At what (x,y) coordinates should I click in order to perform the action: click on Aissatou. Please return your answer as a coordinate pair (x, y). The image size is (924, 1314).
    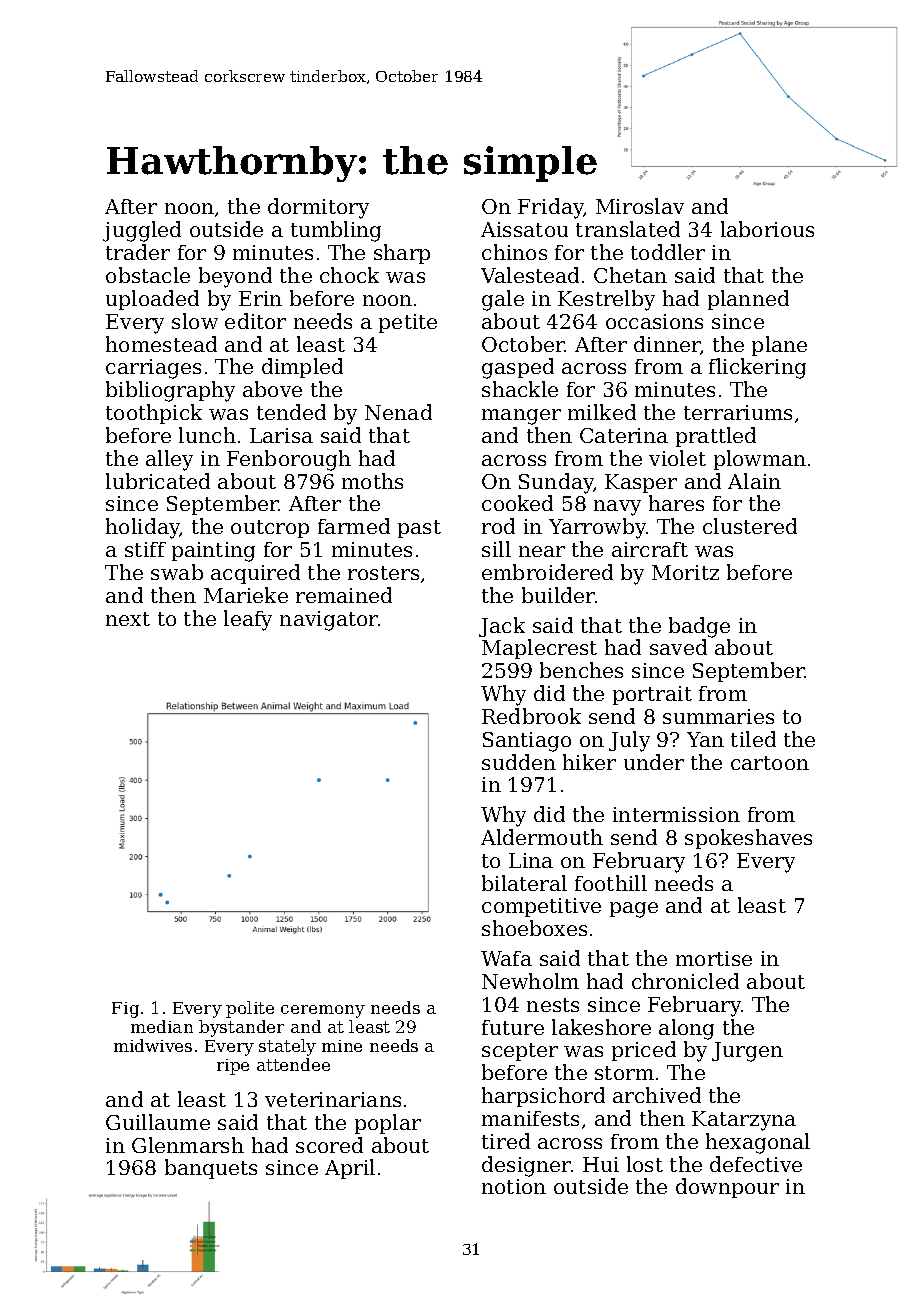
    Looking at the image, I should click on (524, 229).
